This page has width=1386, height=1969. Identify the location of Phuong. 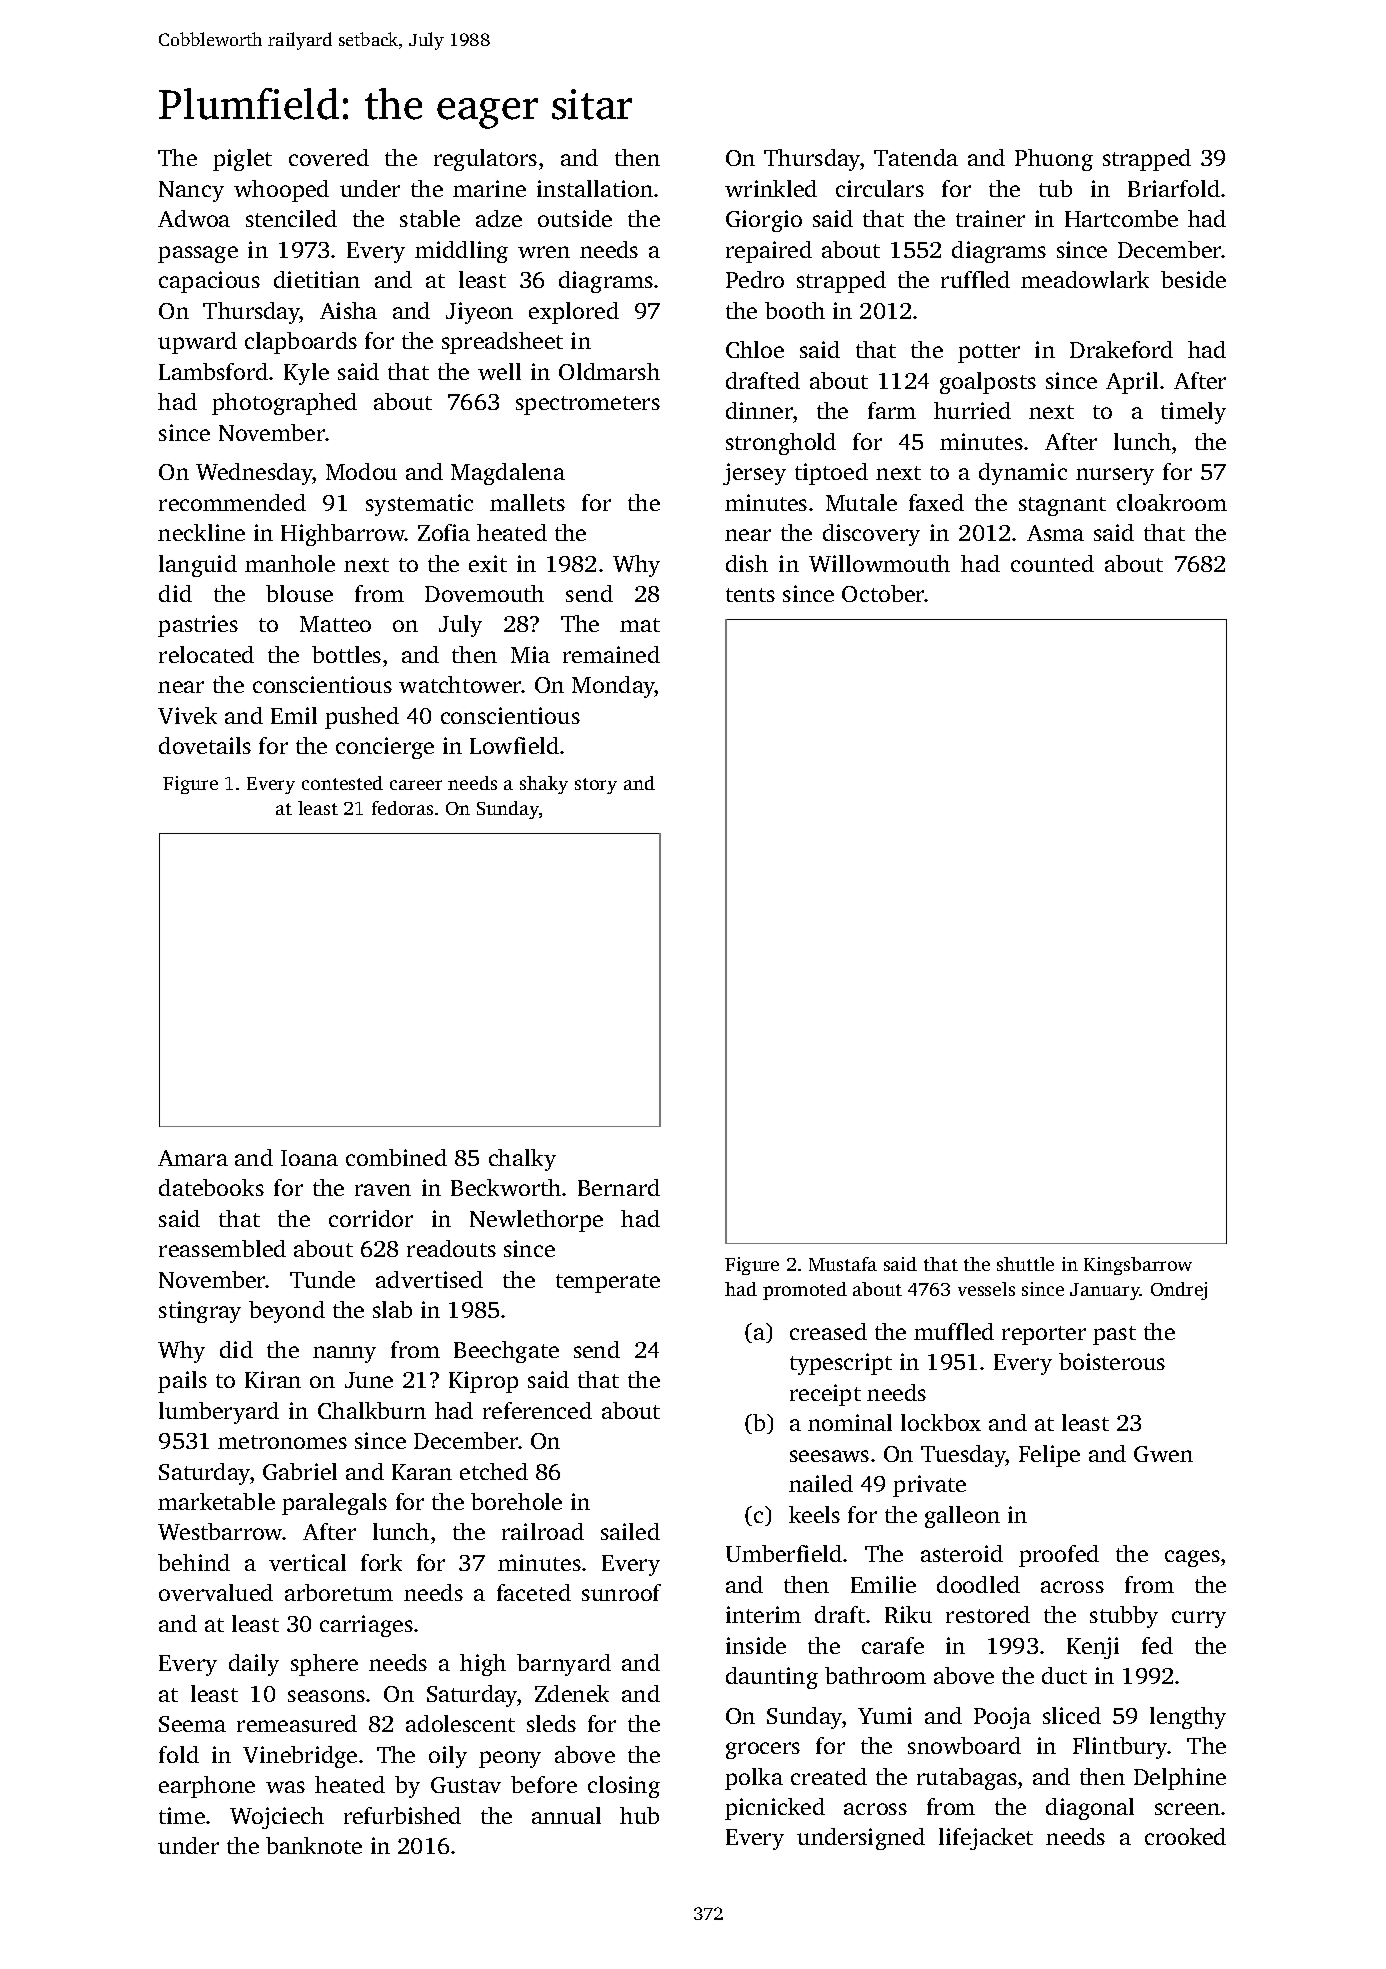
(1054, 160).
